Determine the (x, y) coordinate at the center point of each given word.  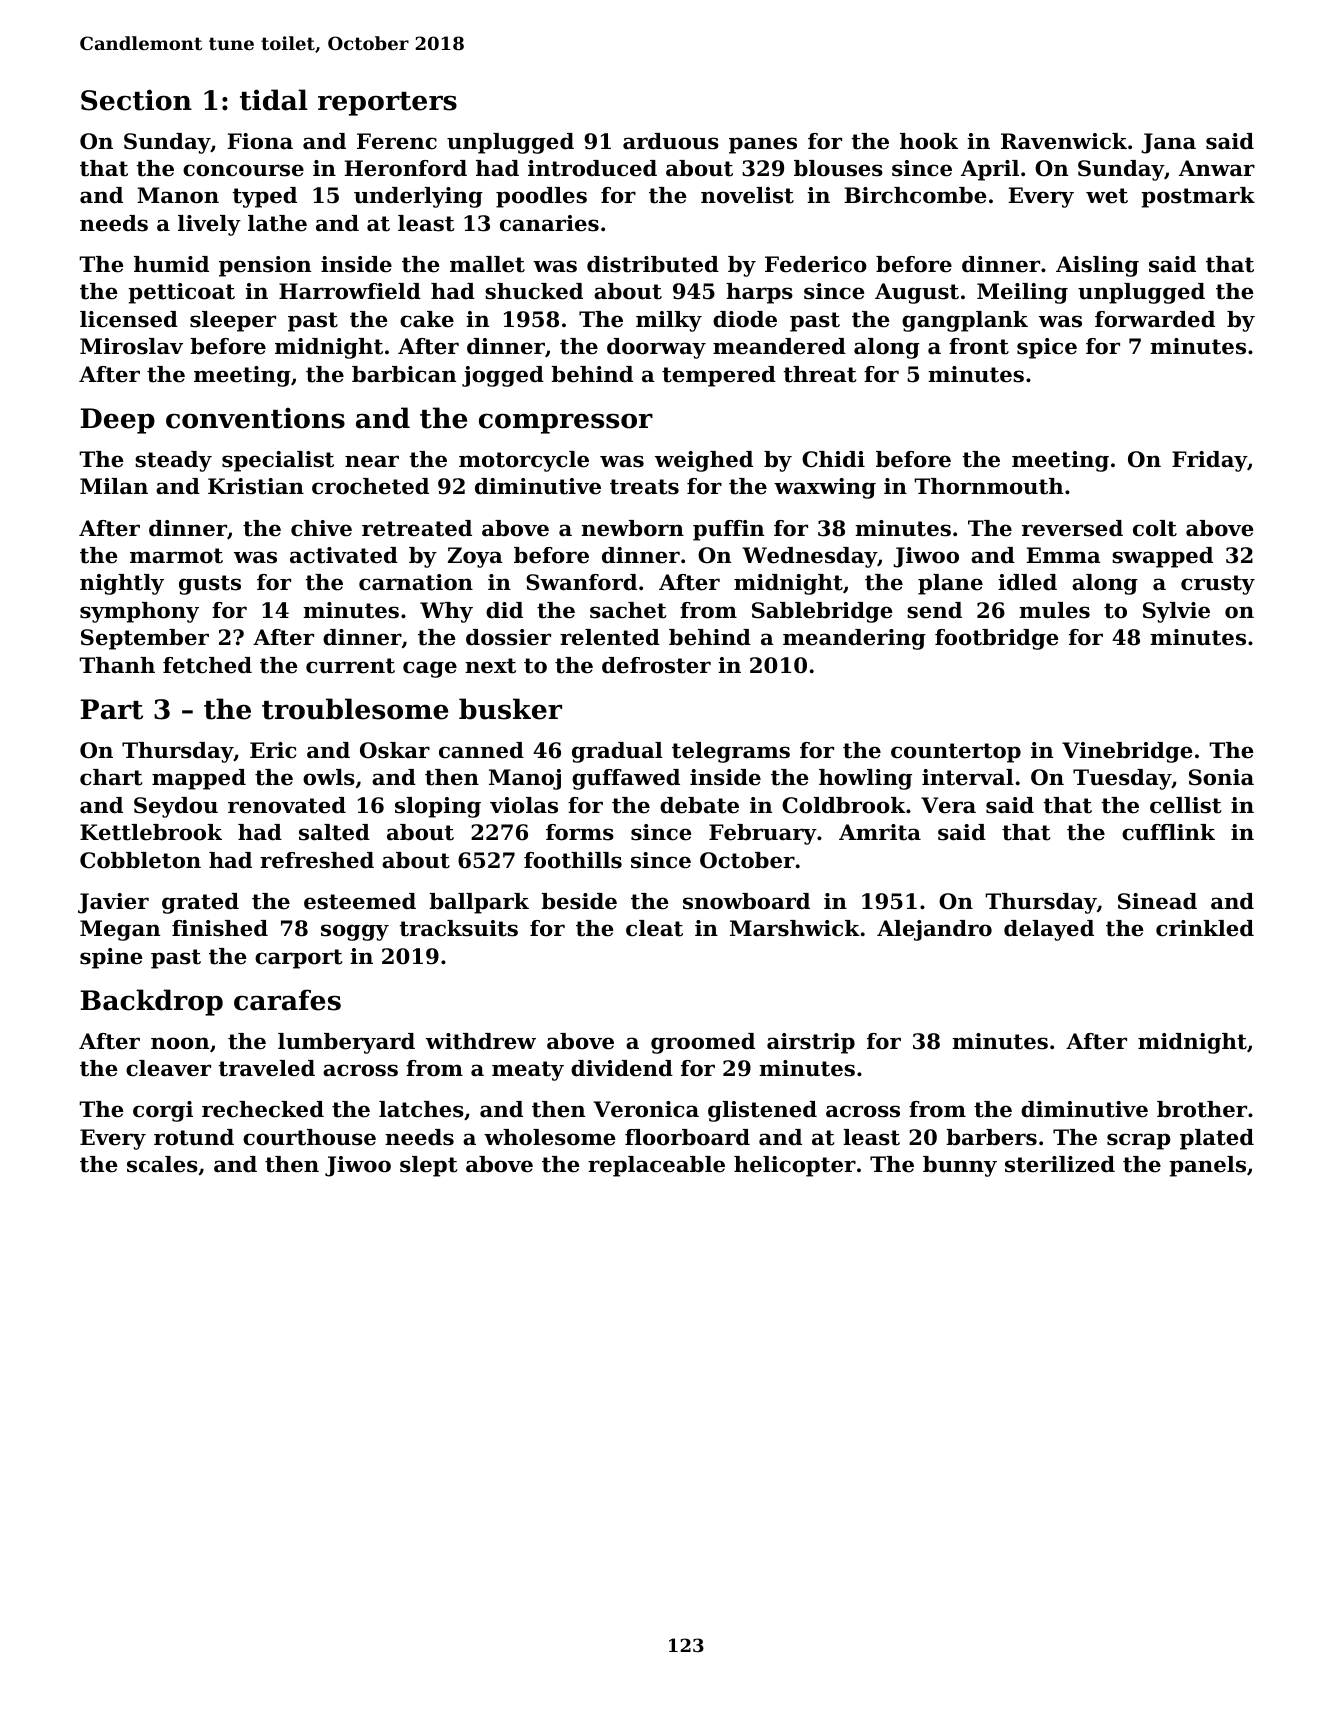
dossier (508, 637)
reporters (387, 104)
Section (136, 100)
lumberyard (346, 1043)
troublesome (355, 709)
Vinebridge (1127, 752)
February (763, 834)
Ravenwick (1064, 141)
